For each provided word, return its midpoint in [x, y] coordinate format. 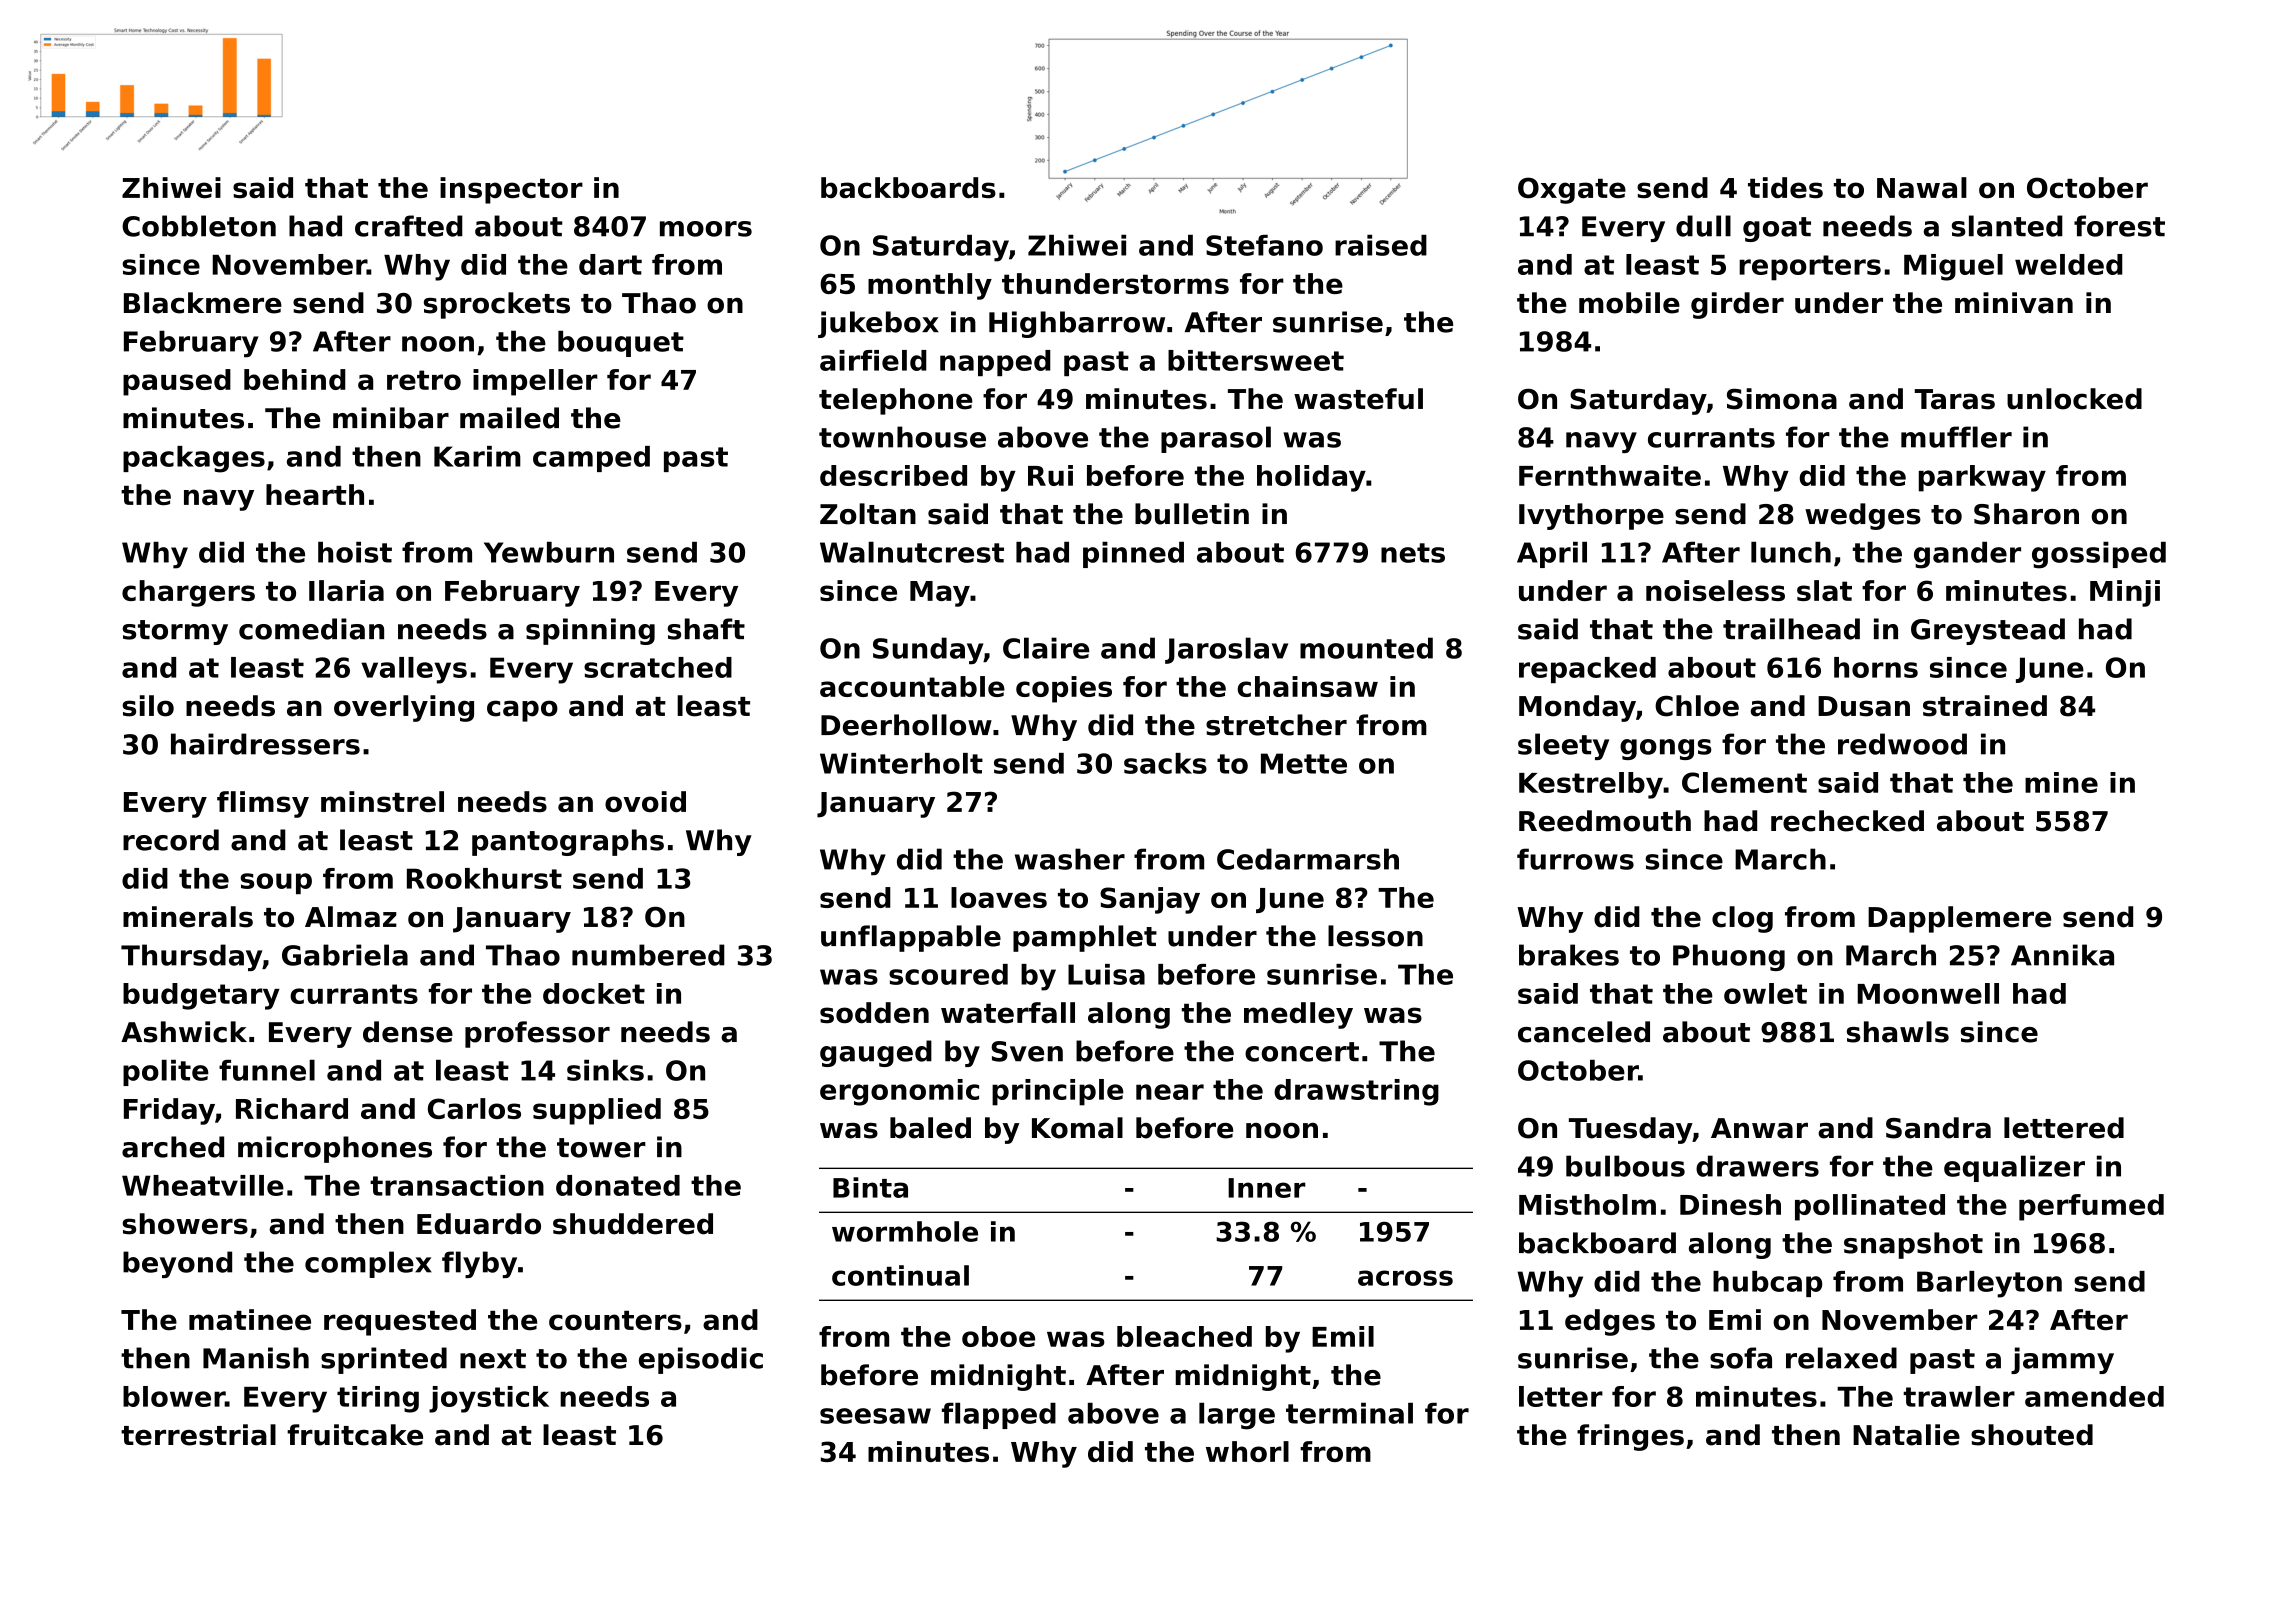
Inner [1267, 1188]
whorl [1247, 1451]
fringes [1630, 1437]
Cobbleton [199, 226]
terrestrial [198, 1435]
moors [706, 229]
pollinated [1870, 1207]
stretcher [1276, 725]
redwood [1902, 744]
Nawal [1922, 187]
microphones [335, 1149]
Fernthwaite [1610, 475]
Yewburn [549, 552]
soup [276, 883]
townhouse [902, 437]
